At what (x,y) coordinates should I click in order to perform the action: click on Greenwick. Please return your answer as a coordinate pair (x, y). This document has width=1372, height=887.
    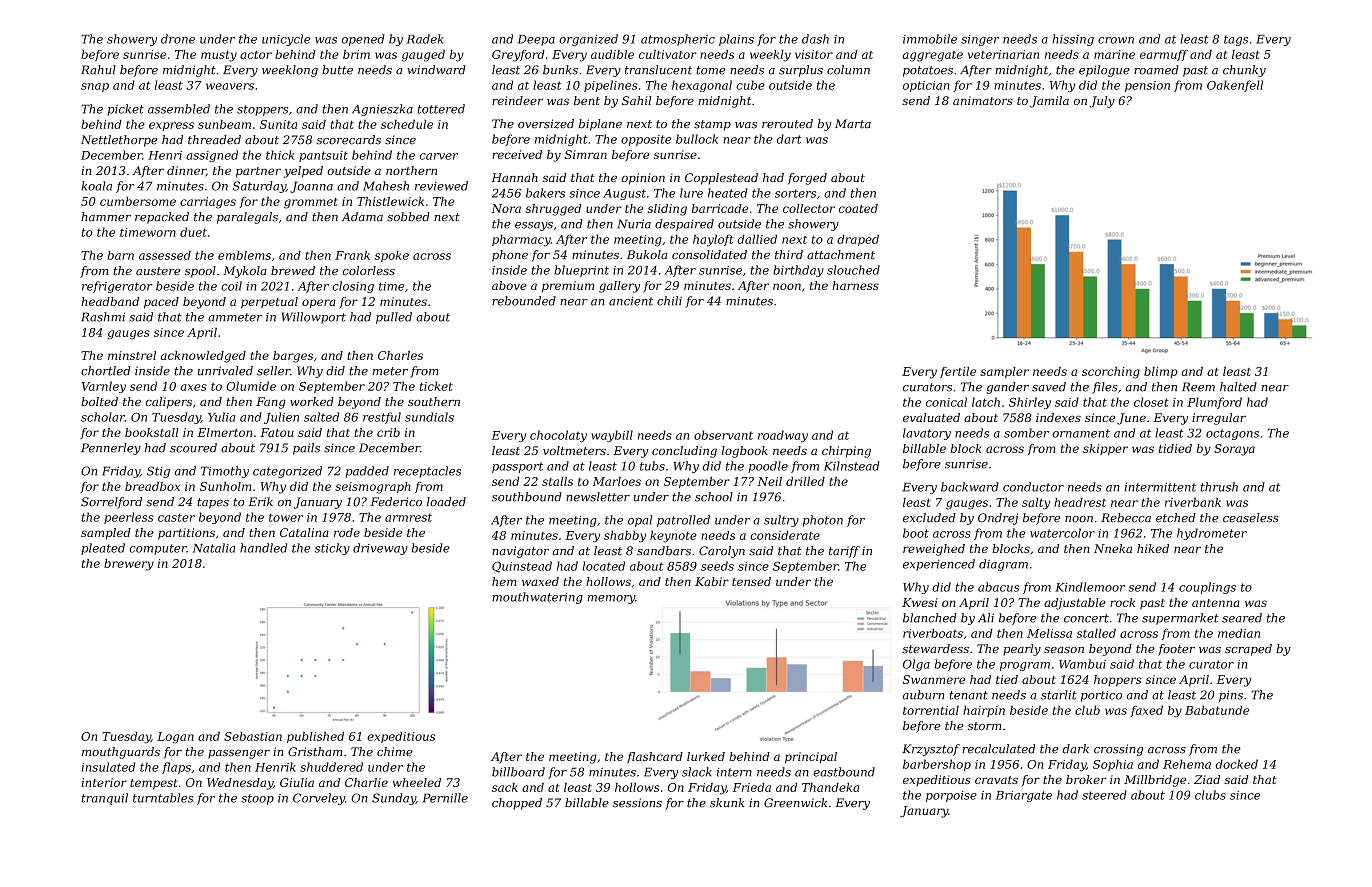
    Looking at the image, I should click on (795, 803).
